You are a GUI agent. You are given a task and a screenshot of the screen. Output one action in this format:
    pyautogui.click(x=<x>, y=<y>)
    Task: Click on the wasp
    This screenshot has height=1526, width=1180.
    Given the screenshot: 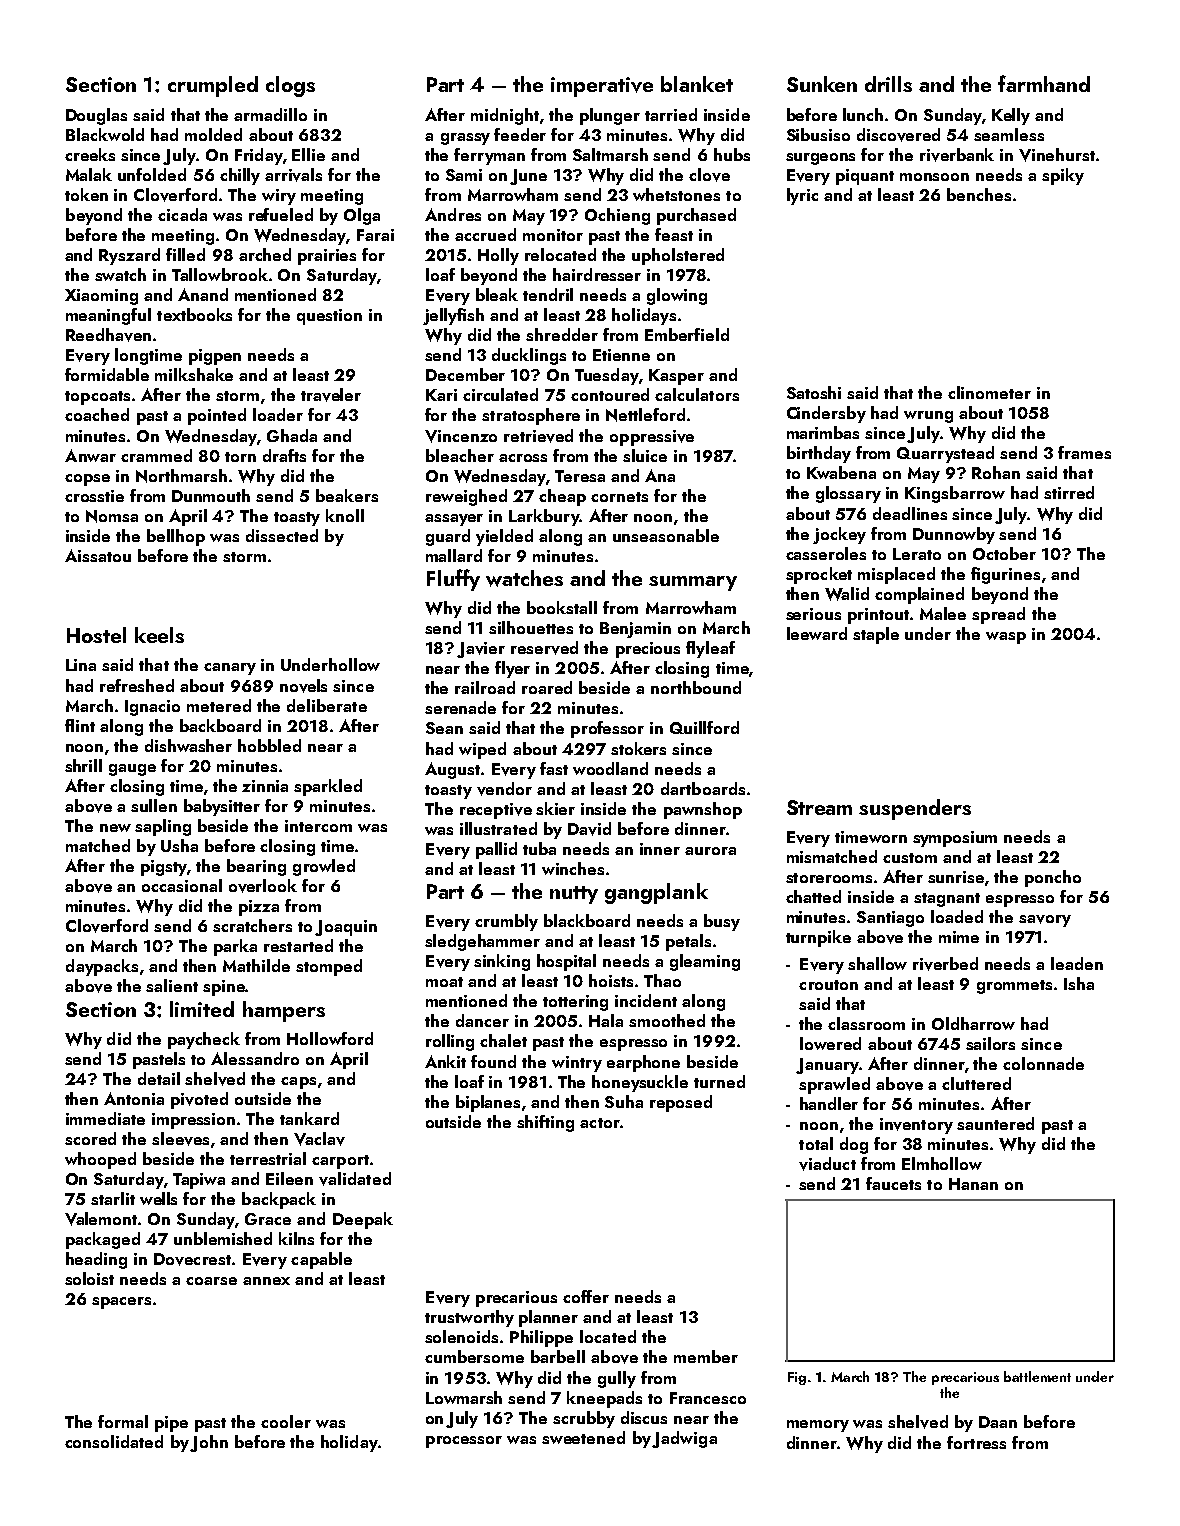 What is the action you would take?
    pyautogui.click(x=1006, y=638)
